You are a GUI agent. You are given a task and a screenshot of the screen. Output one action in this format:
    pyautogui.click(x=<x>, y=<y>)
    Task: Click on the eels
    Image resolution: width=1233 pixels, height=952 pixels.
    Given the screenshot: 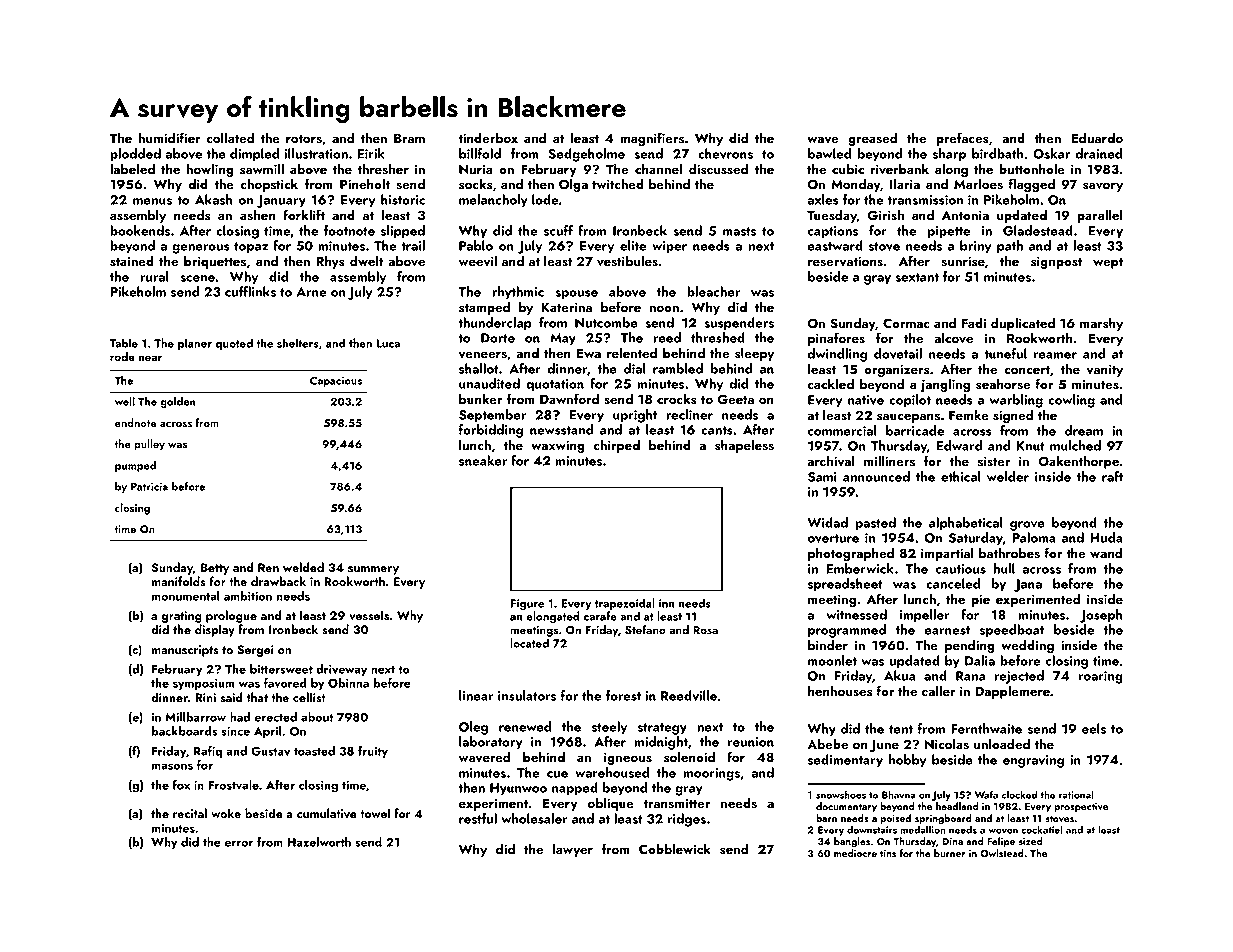 What is the action you would take?
    pyautogui.click(x=1094, y=728)
